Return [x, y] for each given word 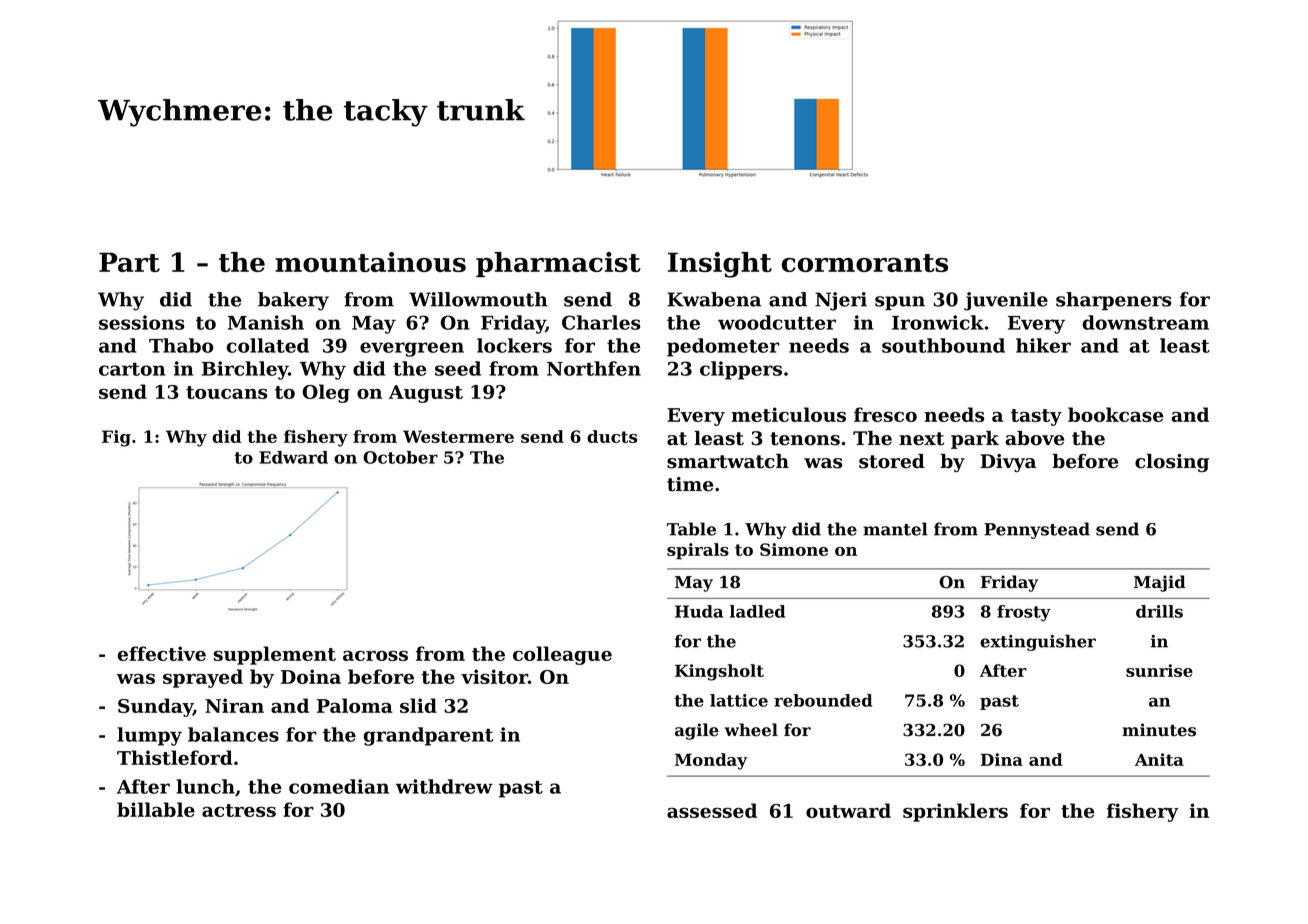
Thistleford [175, 757]
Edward [293, 457]
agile [697, 731]
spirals [698, 551]
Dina [1002, 759]
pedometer [723, 347]
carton [132, 369]
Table [691, 529]
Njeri [841, 301]
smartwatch [728, 461]
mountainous [370, 262]
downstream [1146, 322]
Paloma [355, 705]
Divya [1008, 463]
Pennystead [1037, 530]
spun [900, 303]
